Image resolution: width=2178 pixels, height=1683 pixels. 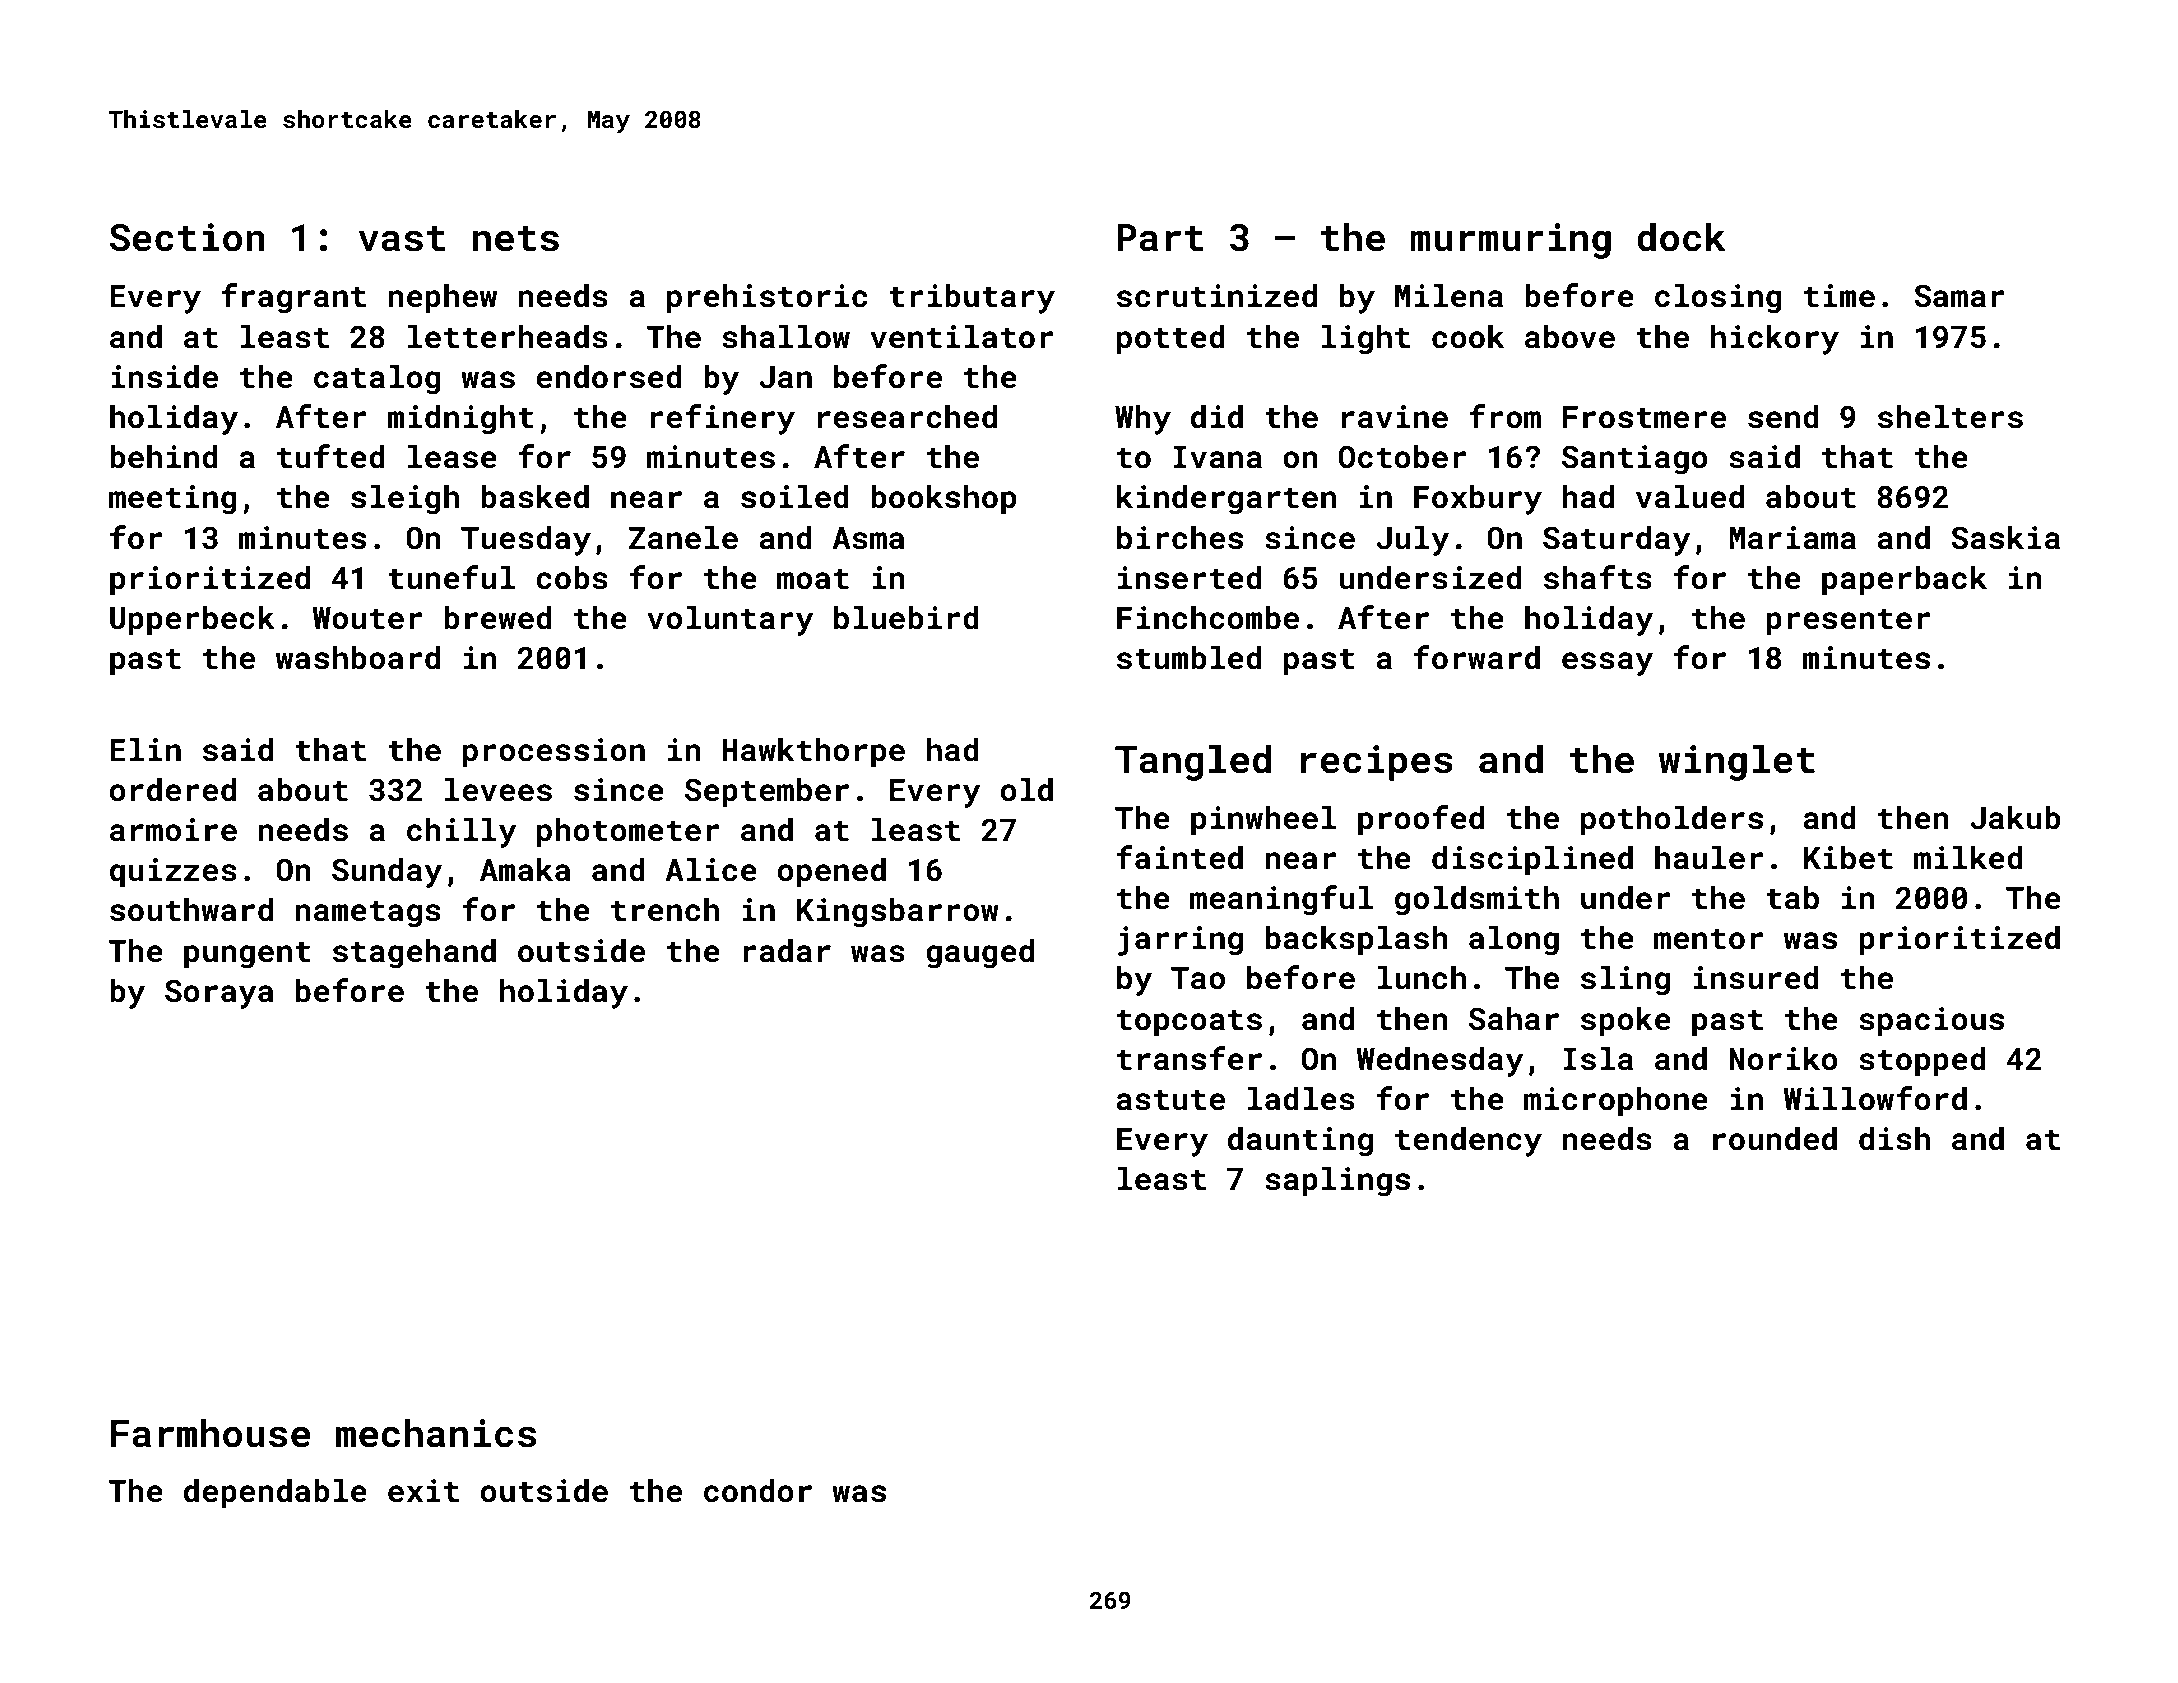 What do you see at coordinates (187, 237) in the document?
I see `Section` at bounding box center [187, 237].
